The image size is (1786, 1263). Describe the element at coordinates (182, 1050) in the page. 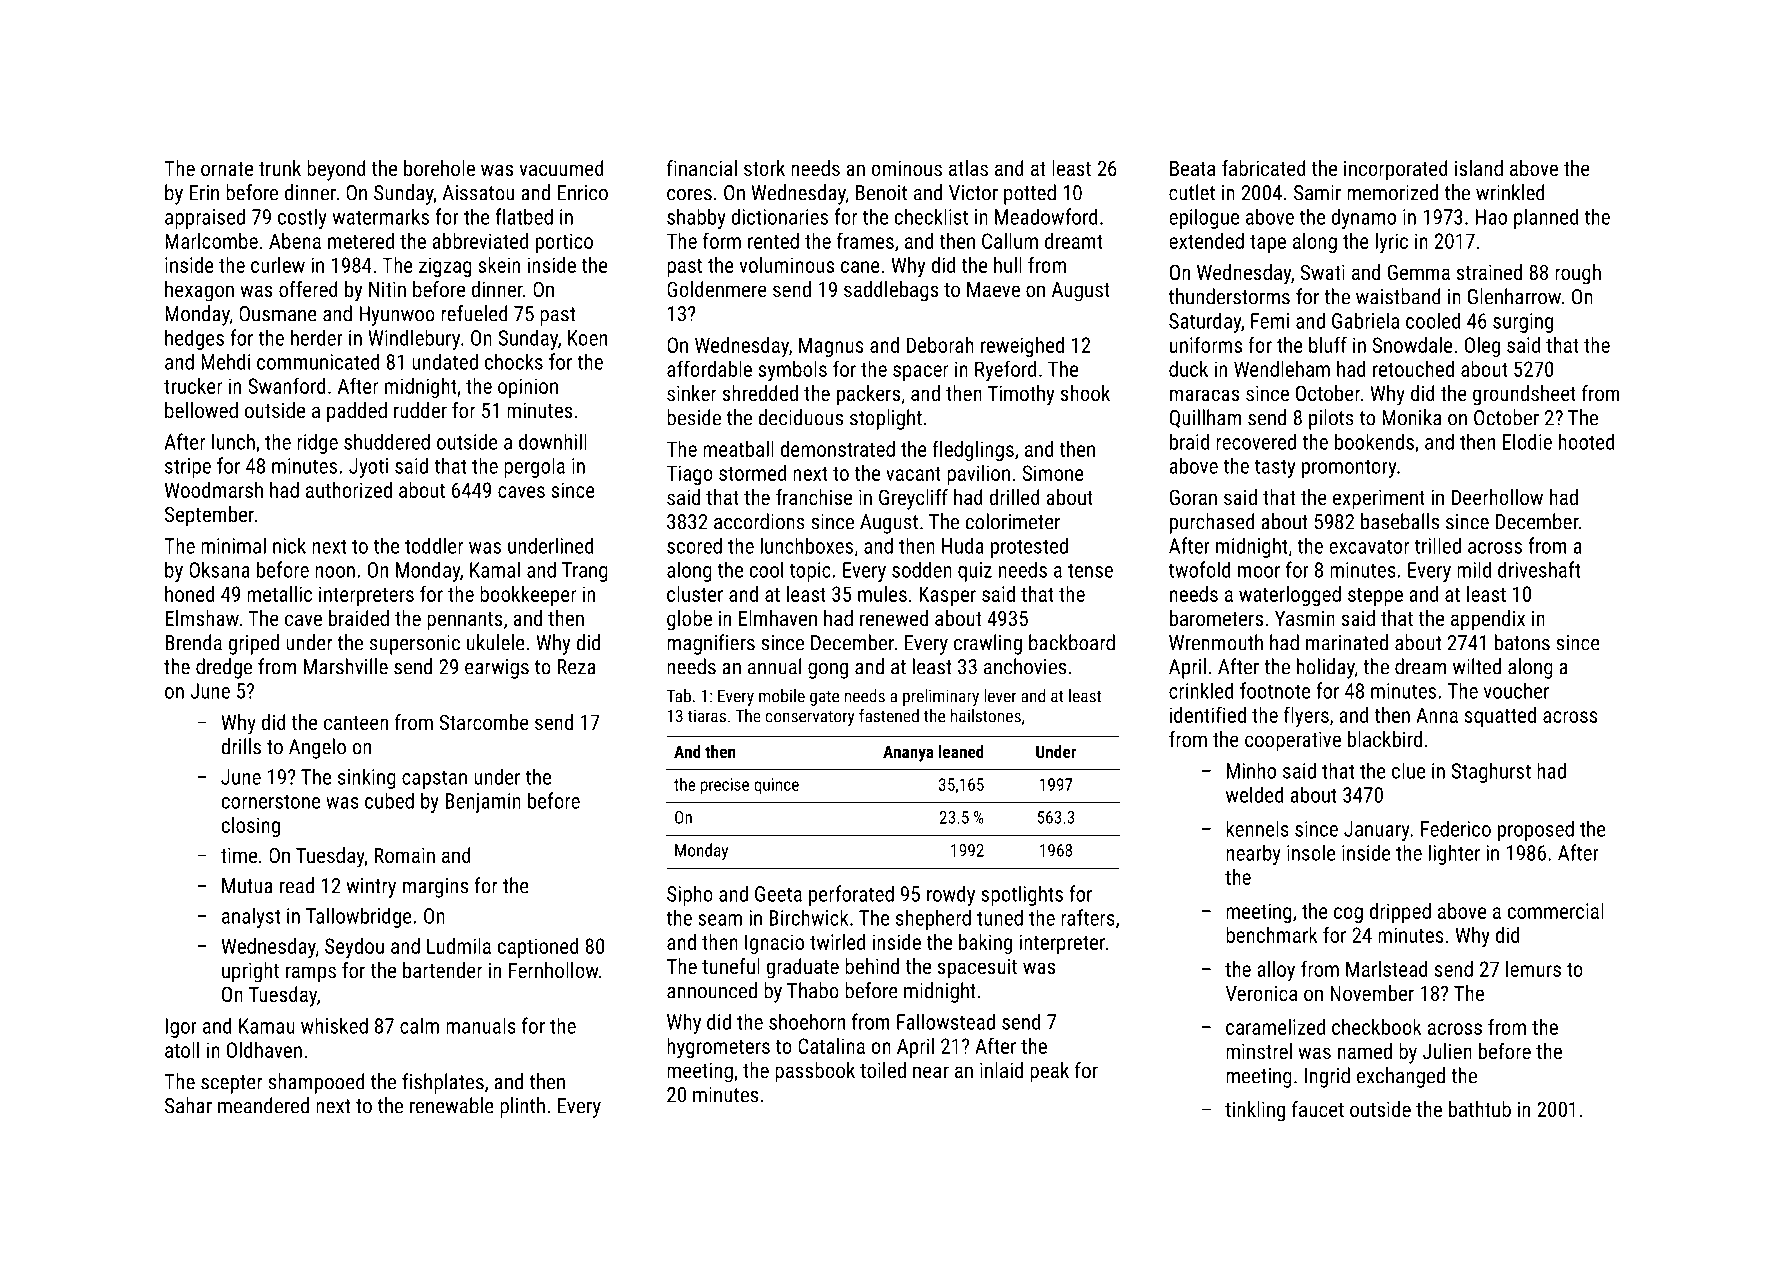

I see `atoll` at that location.
